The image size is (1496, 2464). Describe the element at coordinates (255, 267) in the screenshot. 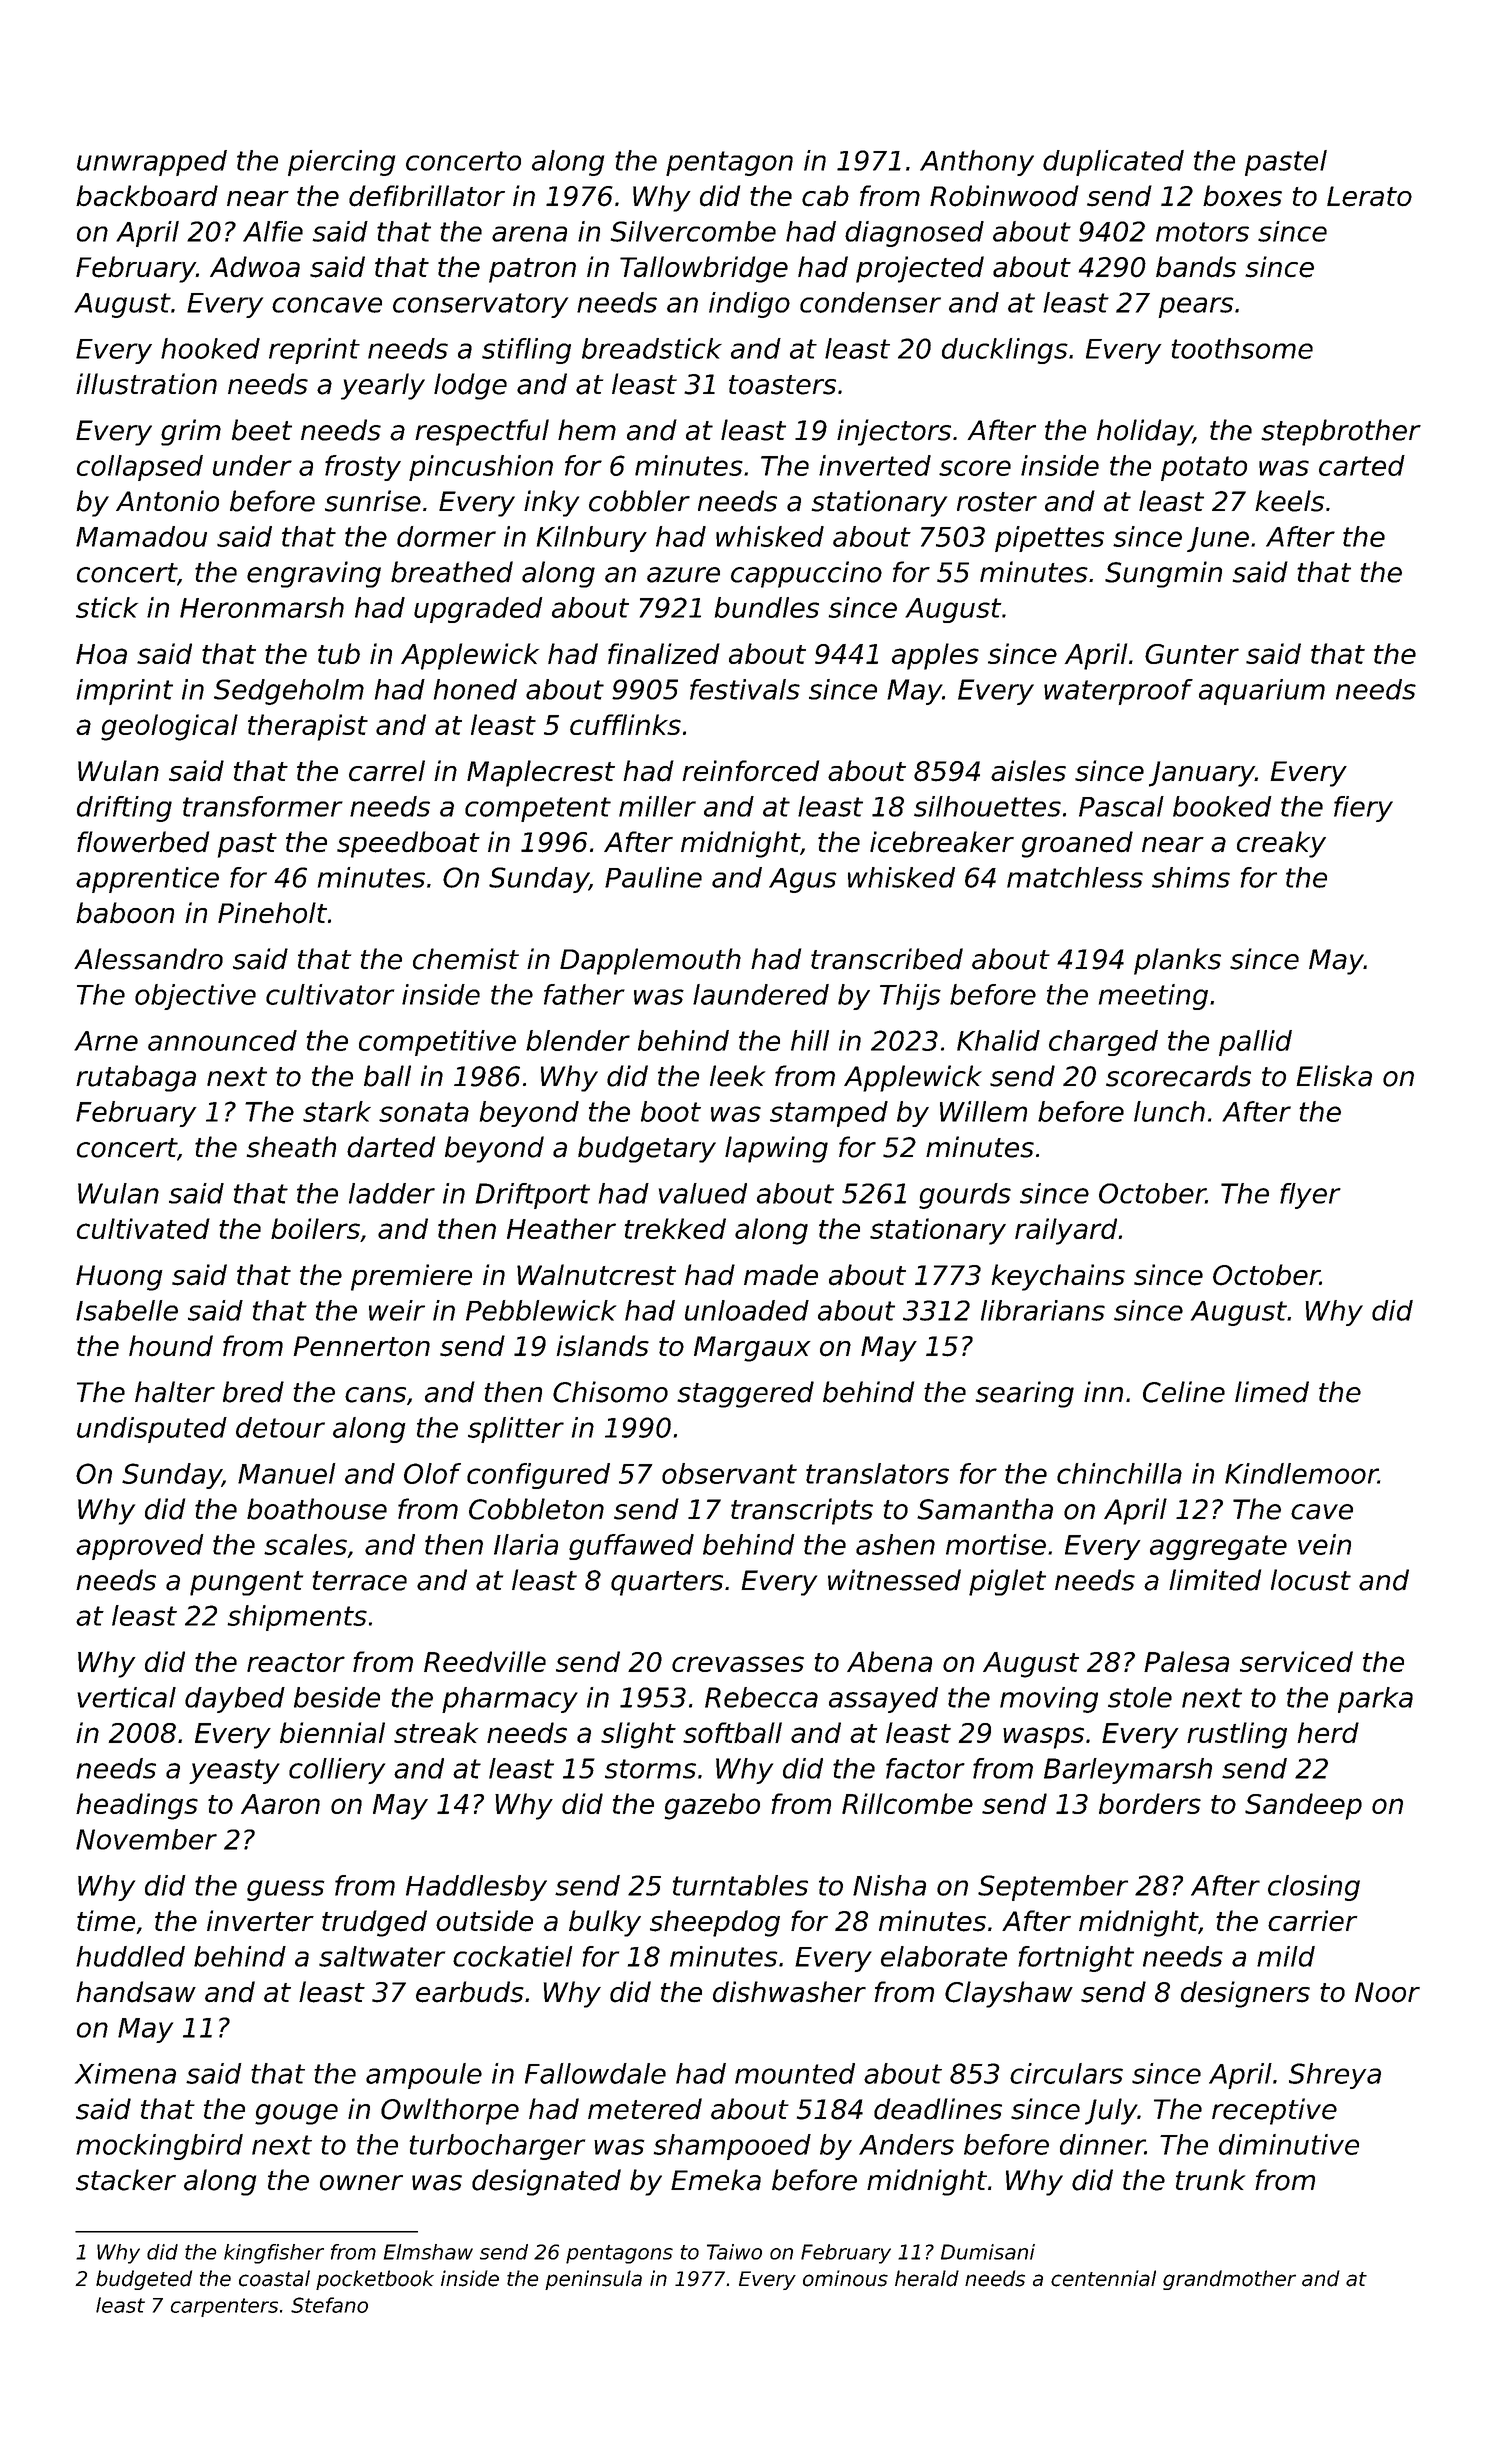

I see `Adwoa` at that location.
